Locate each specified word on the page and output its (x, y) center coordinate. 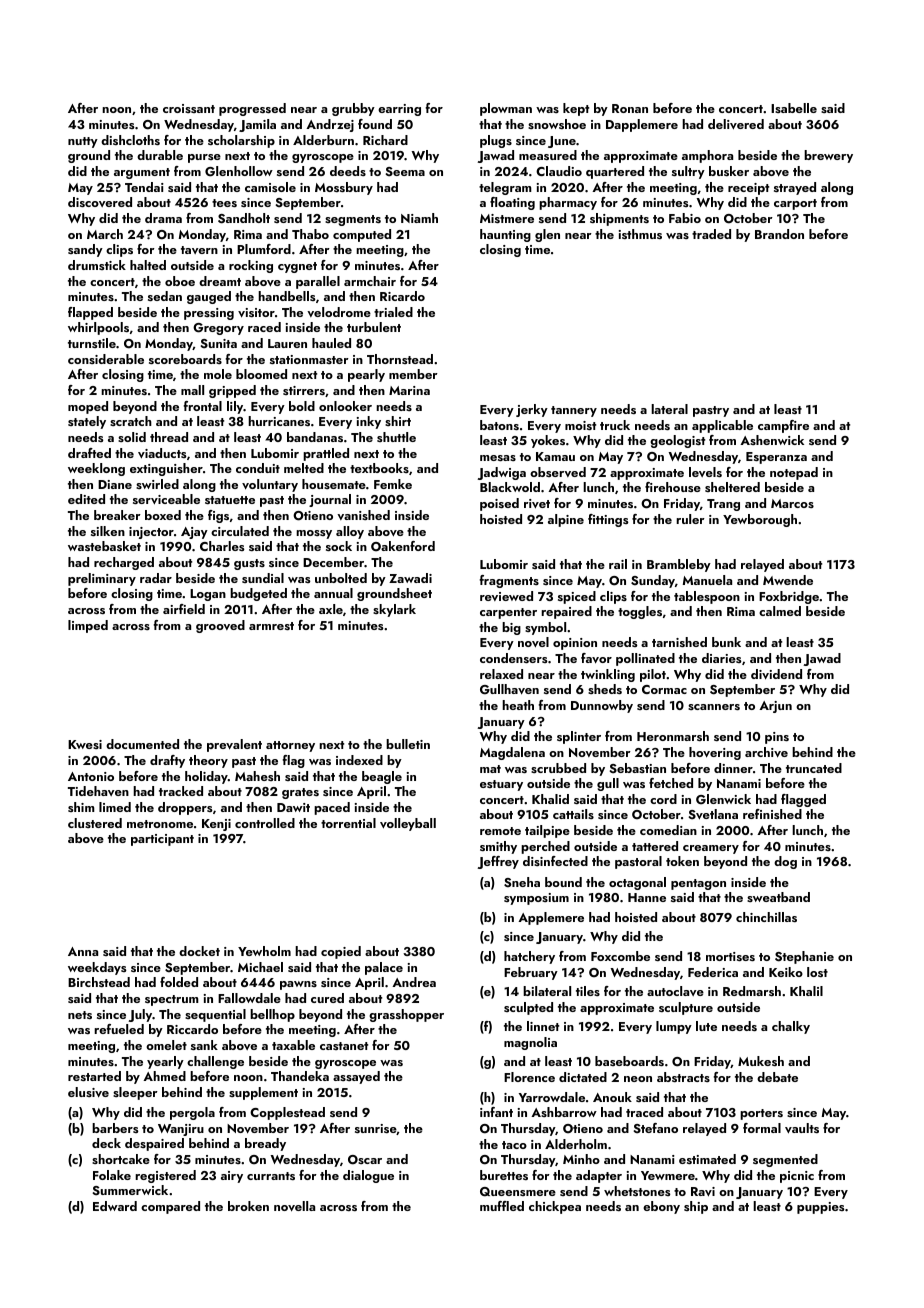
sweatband (778, 897)
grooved (220, 626)
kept (576, 109)
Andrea (414, 982)
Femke (393, 484)
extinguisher (166, 469)
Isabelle (794, 108)
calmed (780, 611)
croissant (189, 108)
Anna (83, 951)
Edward (115, 1206)
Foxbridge (789, 597)
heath (518, 705)
